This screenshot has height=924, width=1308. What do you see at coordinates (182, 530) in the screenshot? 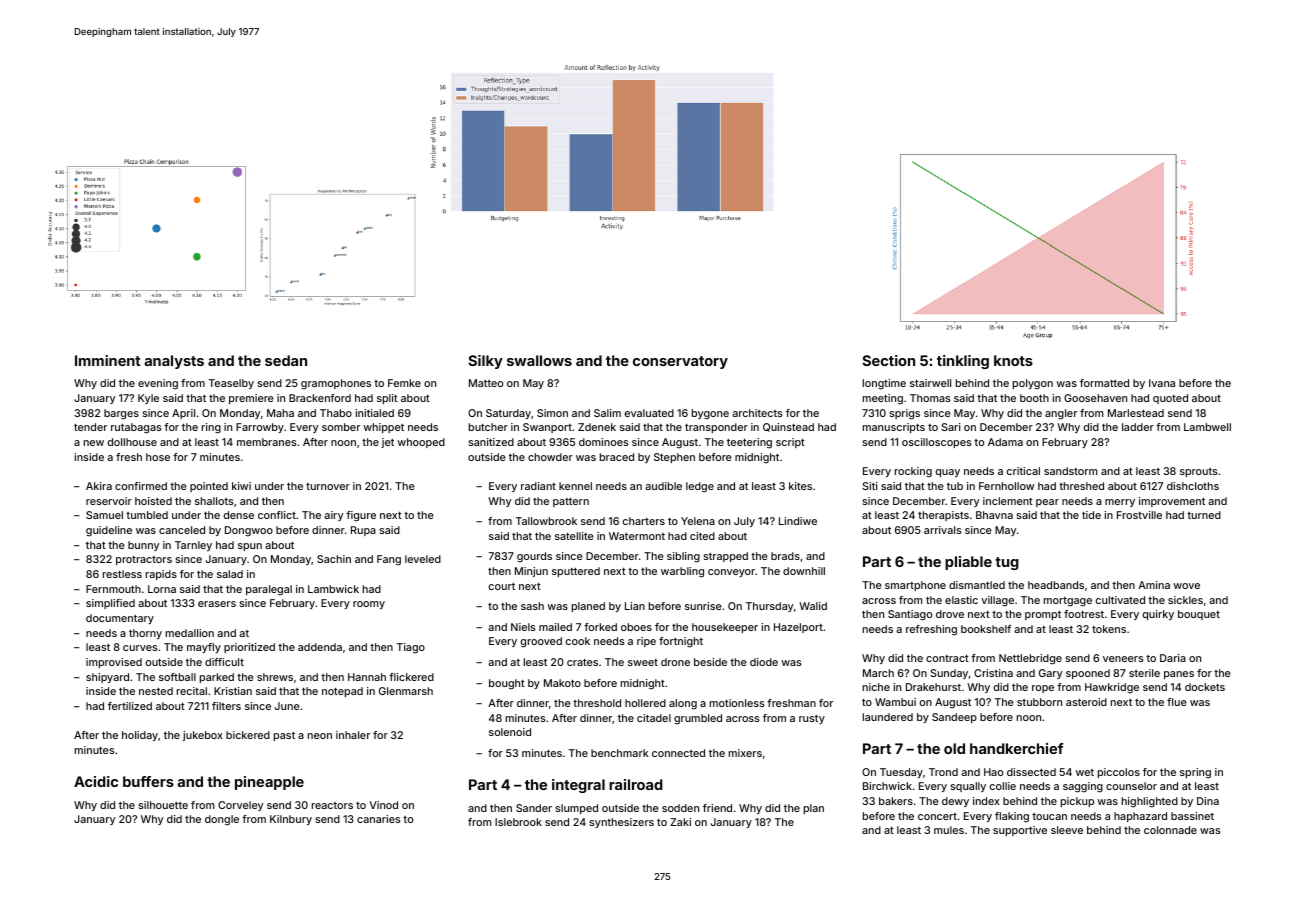
I see `canceled` at bounding box center [182, 530].
